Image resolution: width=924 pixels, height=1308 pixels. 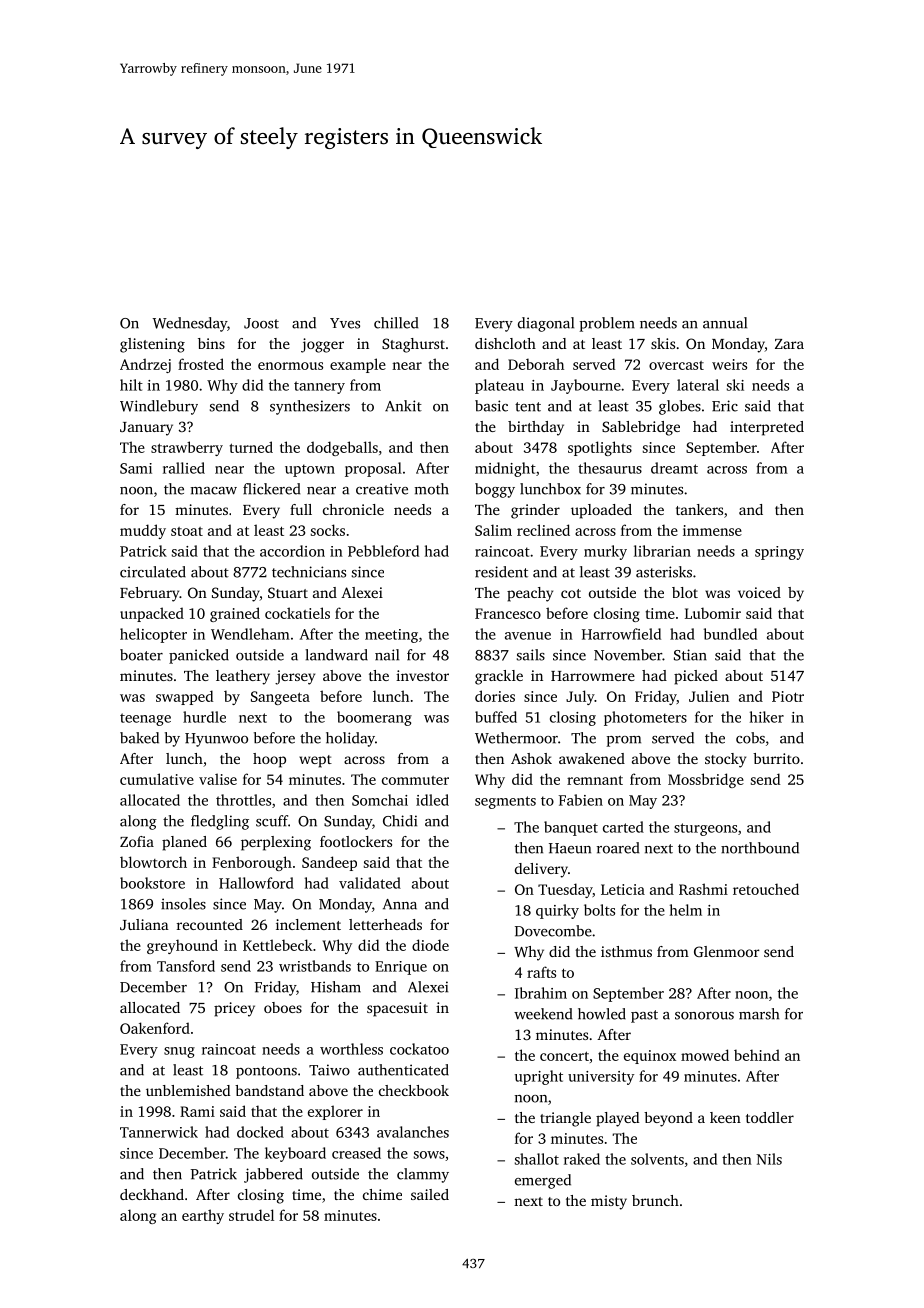 I want to click on Staghurst, so click(x=413, y=345).
